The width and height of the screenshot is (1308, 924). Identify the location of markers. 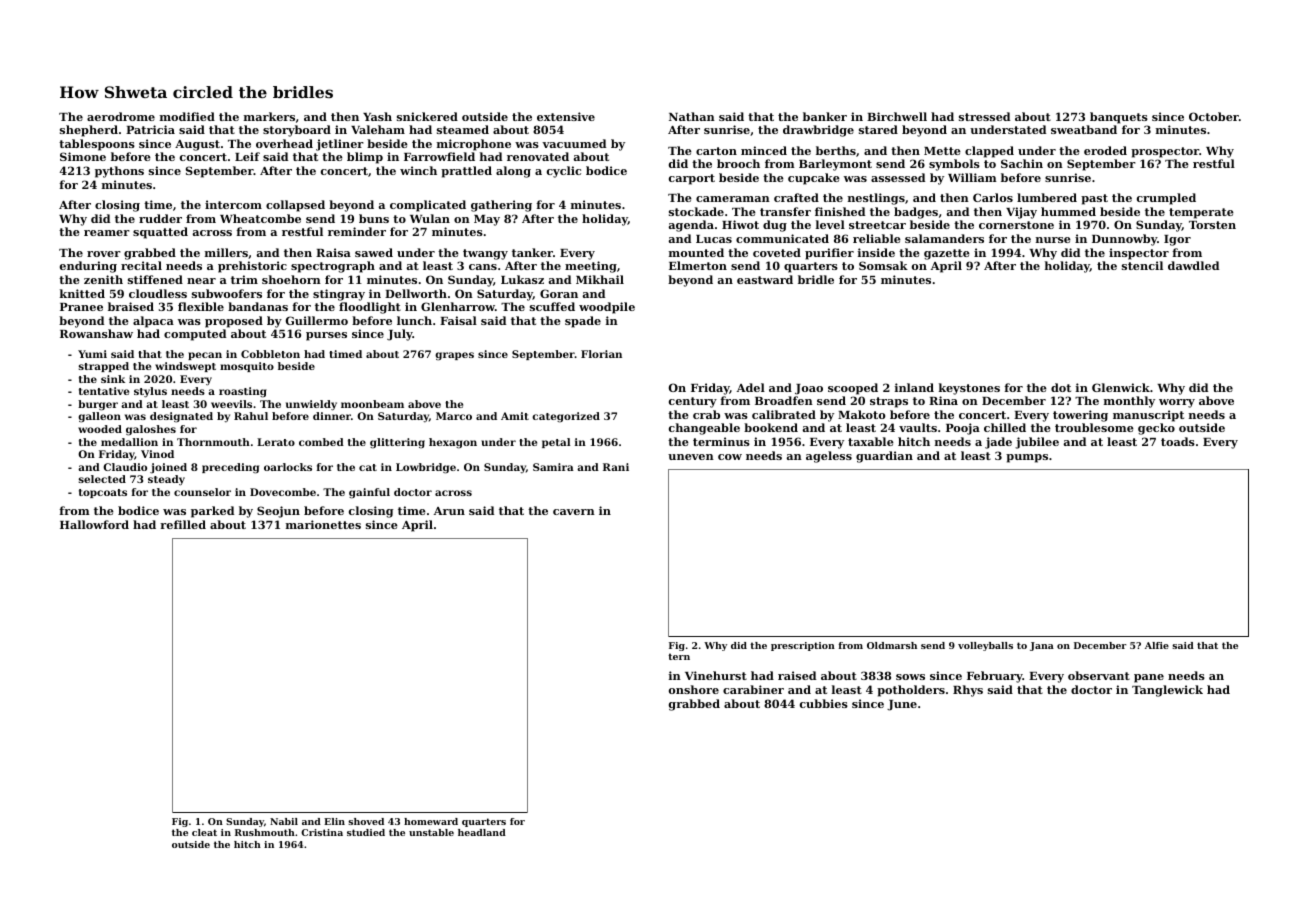
(269, 116).
